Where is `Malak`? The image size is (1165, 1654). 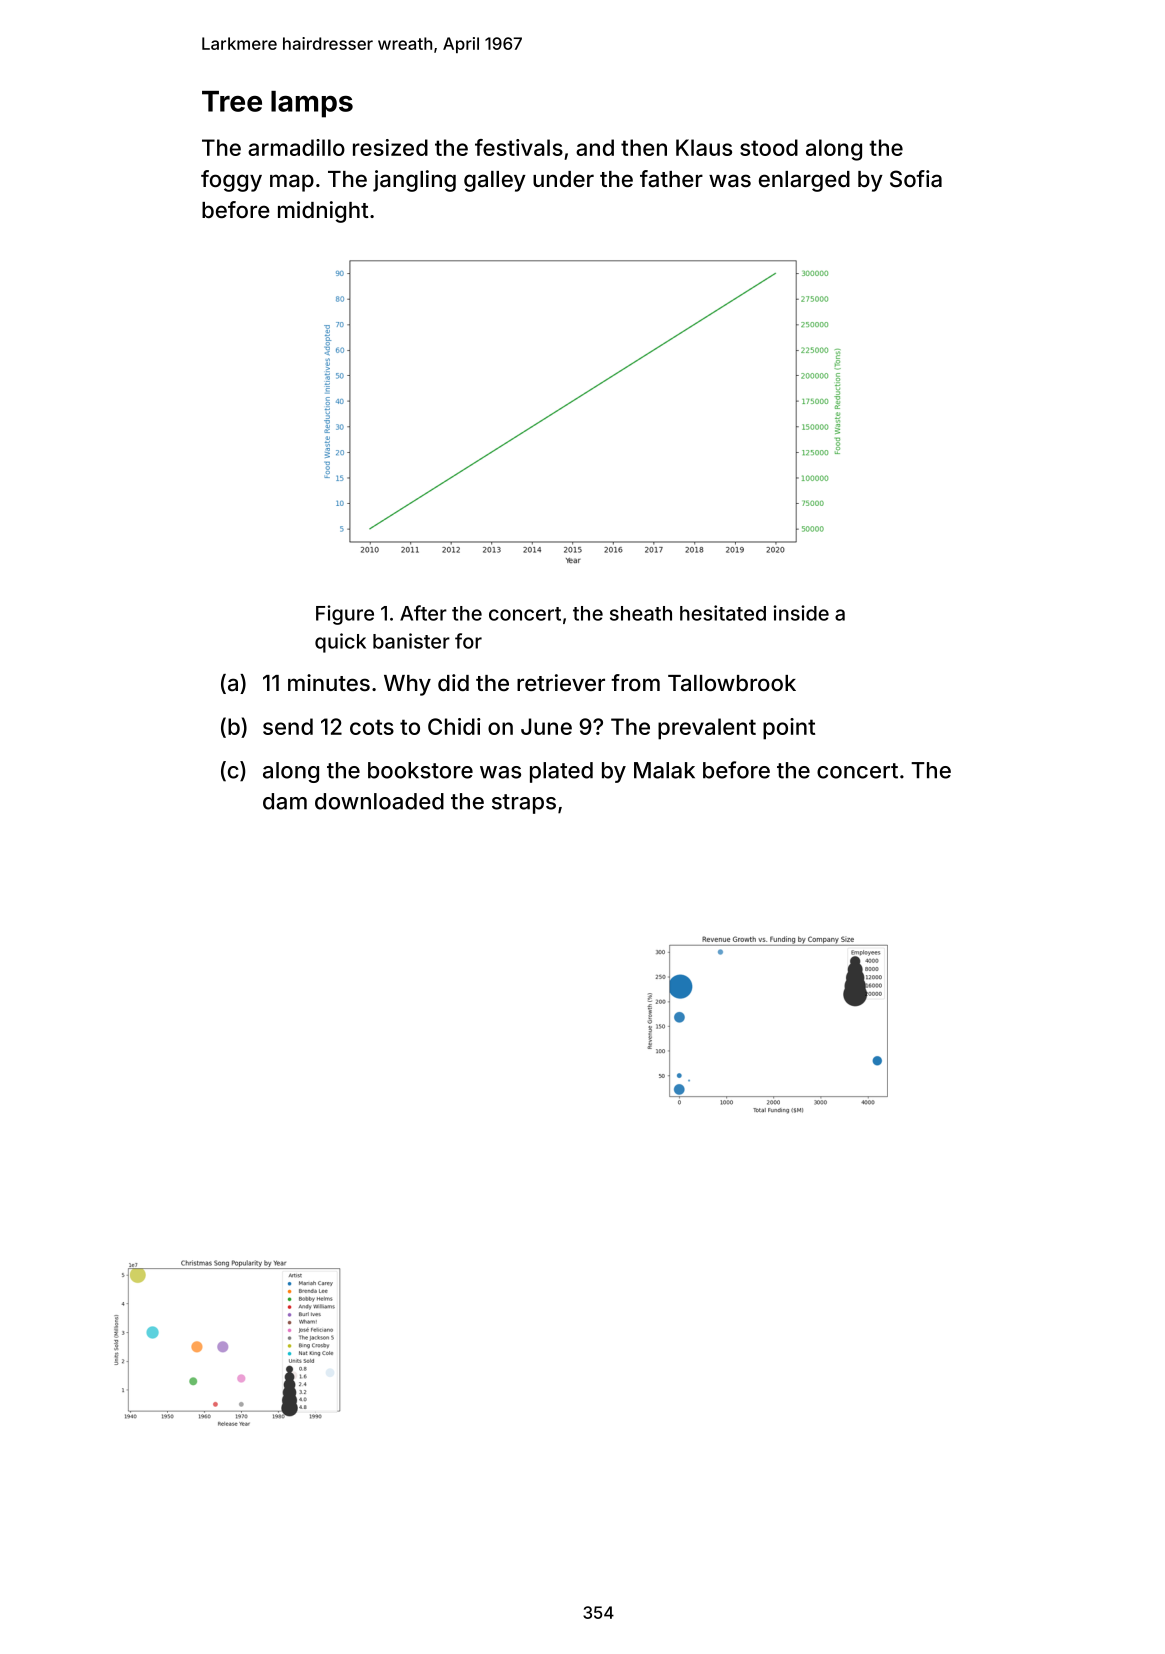 Malak is located at coordinates (664, 770).
